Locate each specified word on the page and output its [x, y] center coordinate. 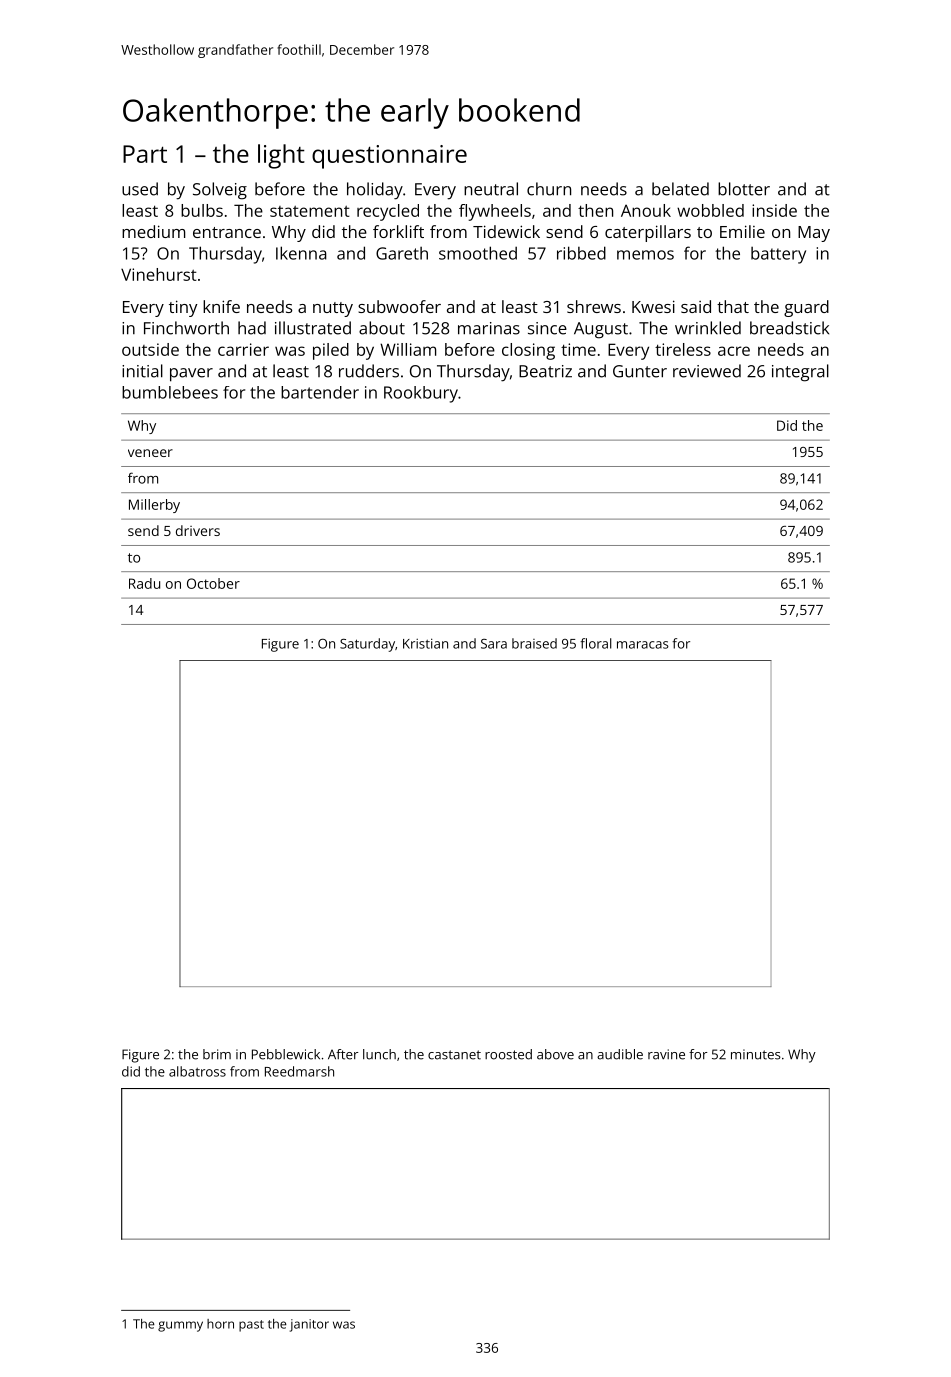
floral [596, 643]
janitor [309, 1325]
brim [217, 1054]
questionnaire [389, 157]
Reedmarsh [299, 1071]
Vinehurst [159, 274]
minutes [756, 1054]
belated [680, 189]
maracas [643, 645]
